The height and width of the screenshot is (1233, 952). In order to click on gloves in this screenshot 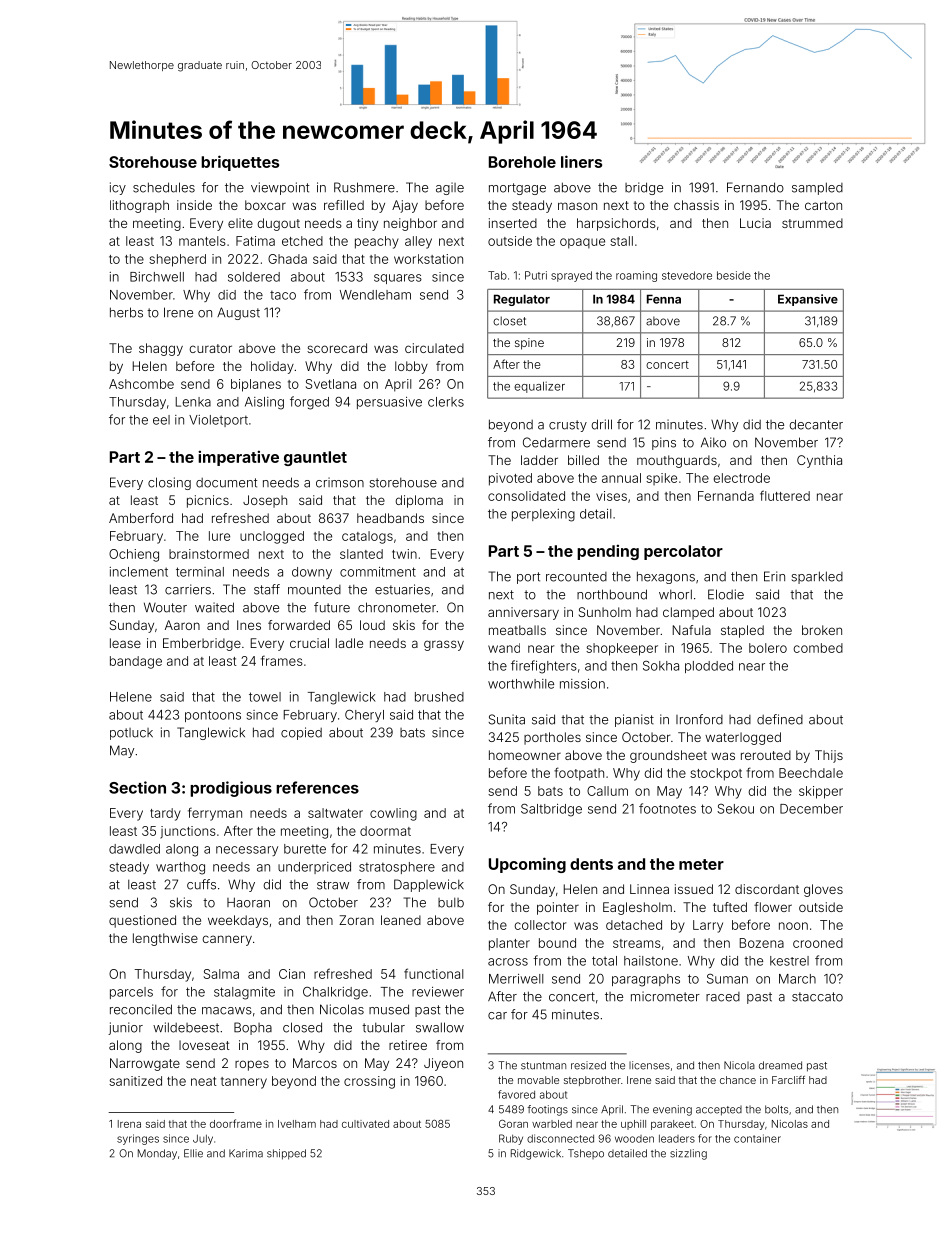, I will do `click(823, 890)`.
